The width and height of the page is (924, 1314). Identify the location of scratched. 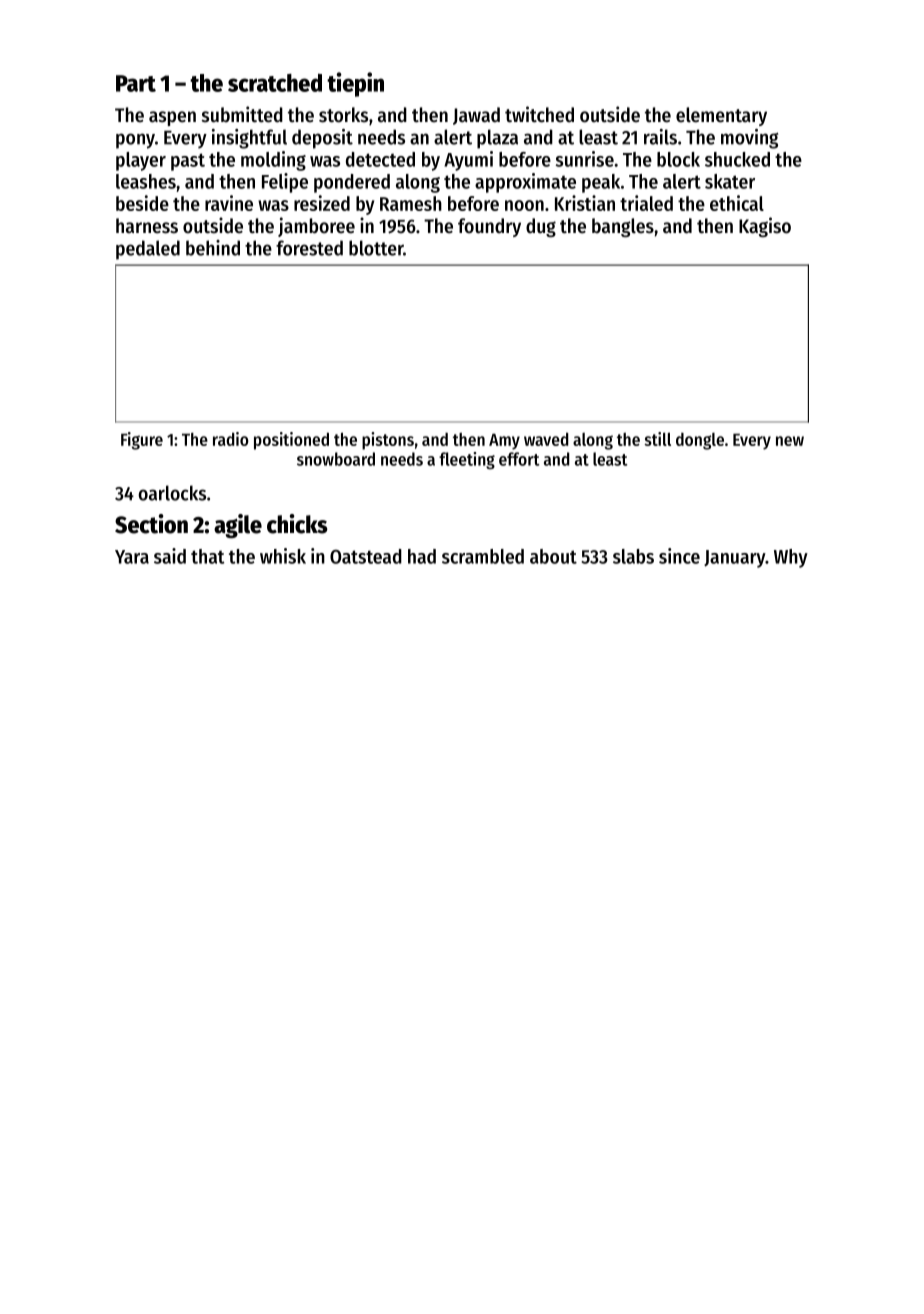
(275, 83).
